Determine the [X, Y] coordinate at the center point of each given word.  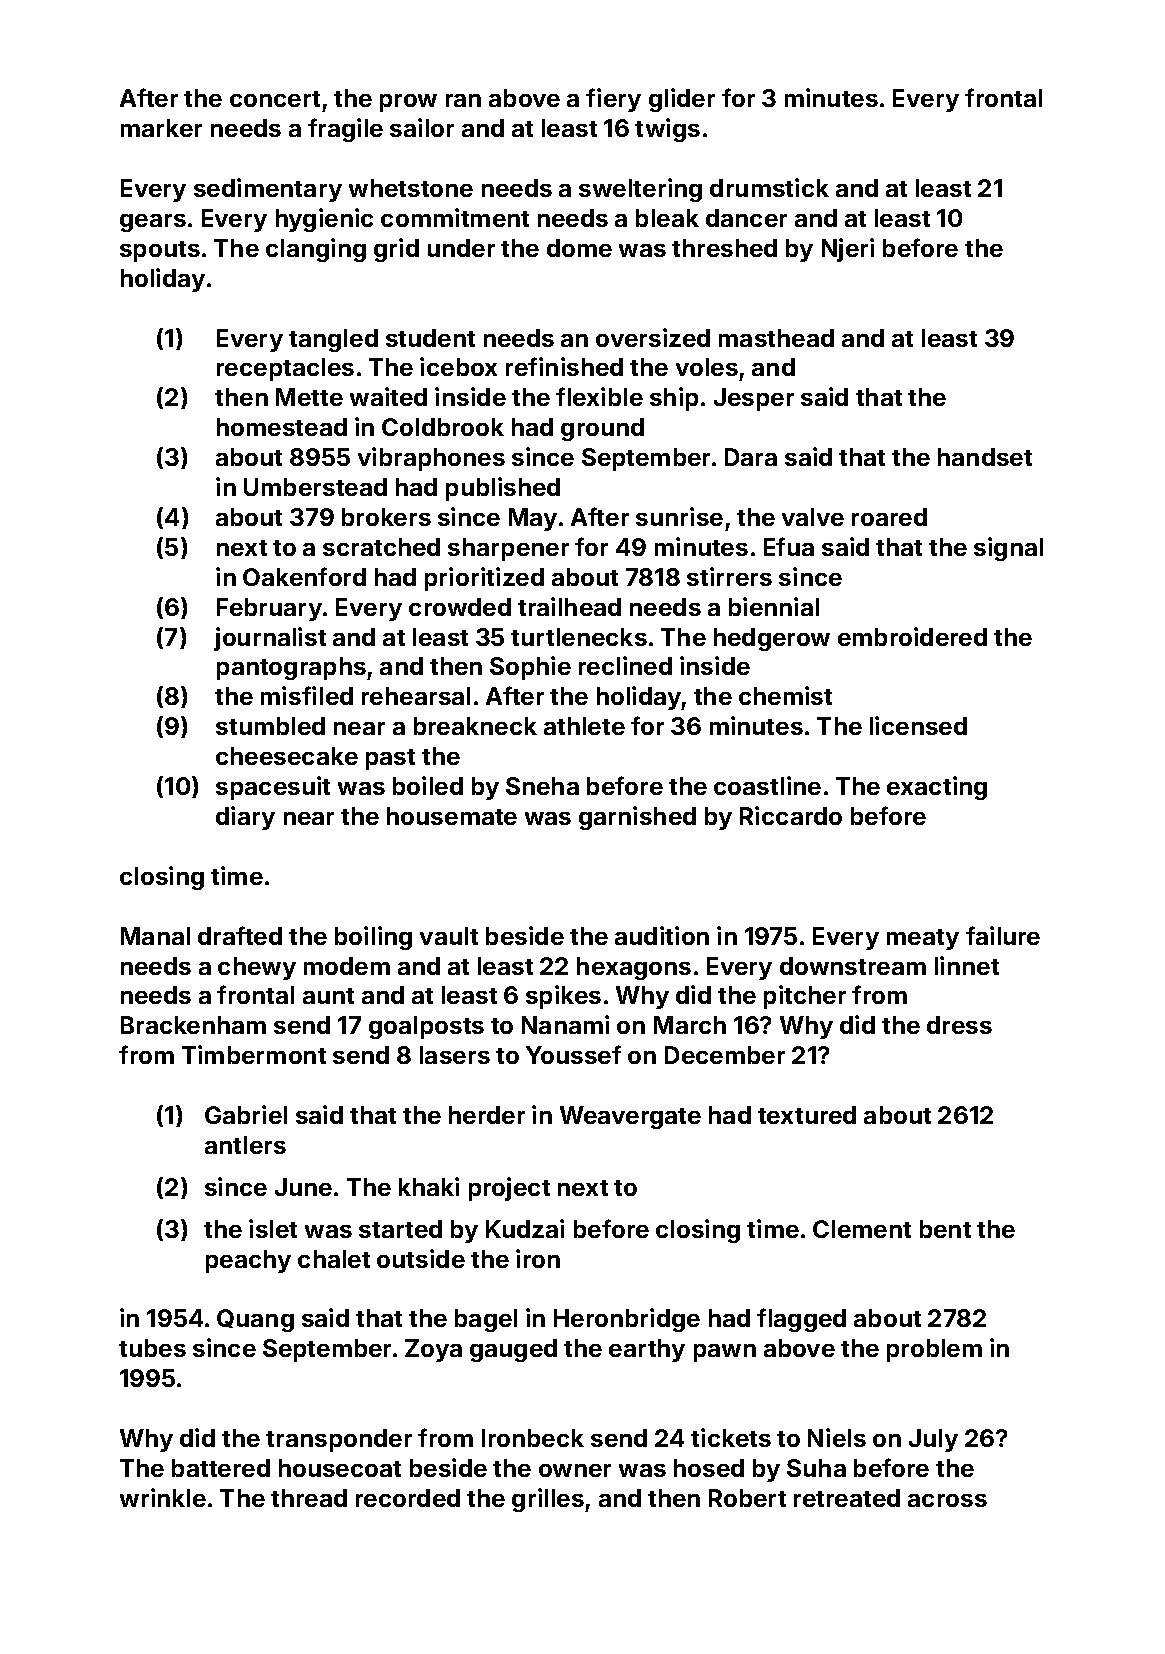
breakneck [475, 726]
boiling [373, 938]
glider [682, 100]
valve [813, 517]
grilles [548, 1500]
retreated [847, 1498]
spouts [160, 251]
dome [579, 248]
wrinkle [163, 1497]
